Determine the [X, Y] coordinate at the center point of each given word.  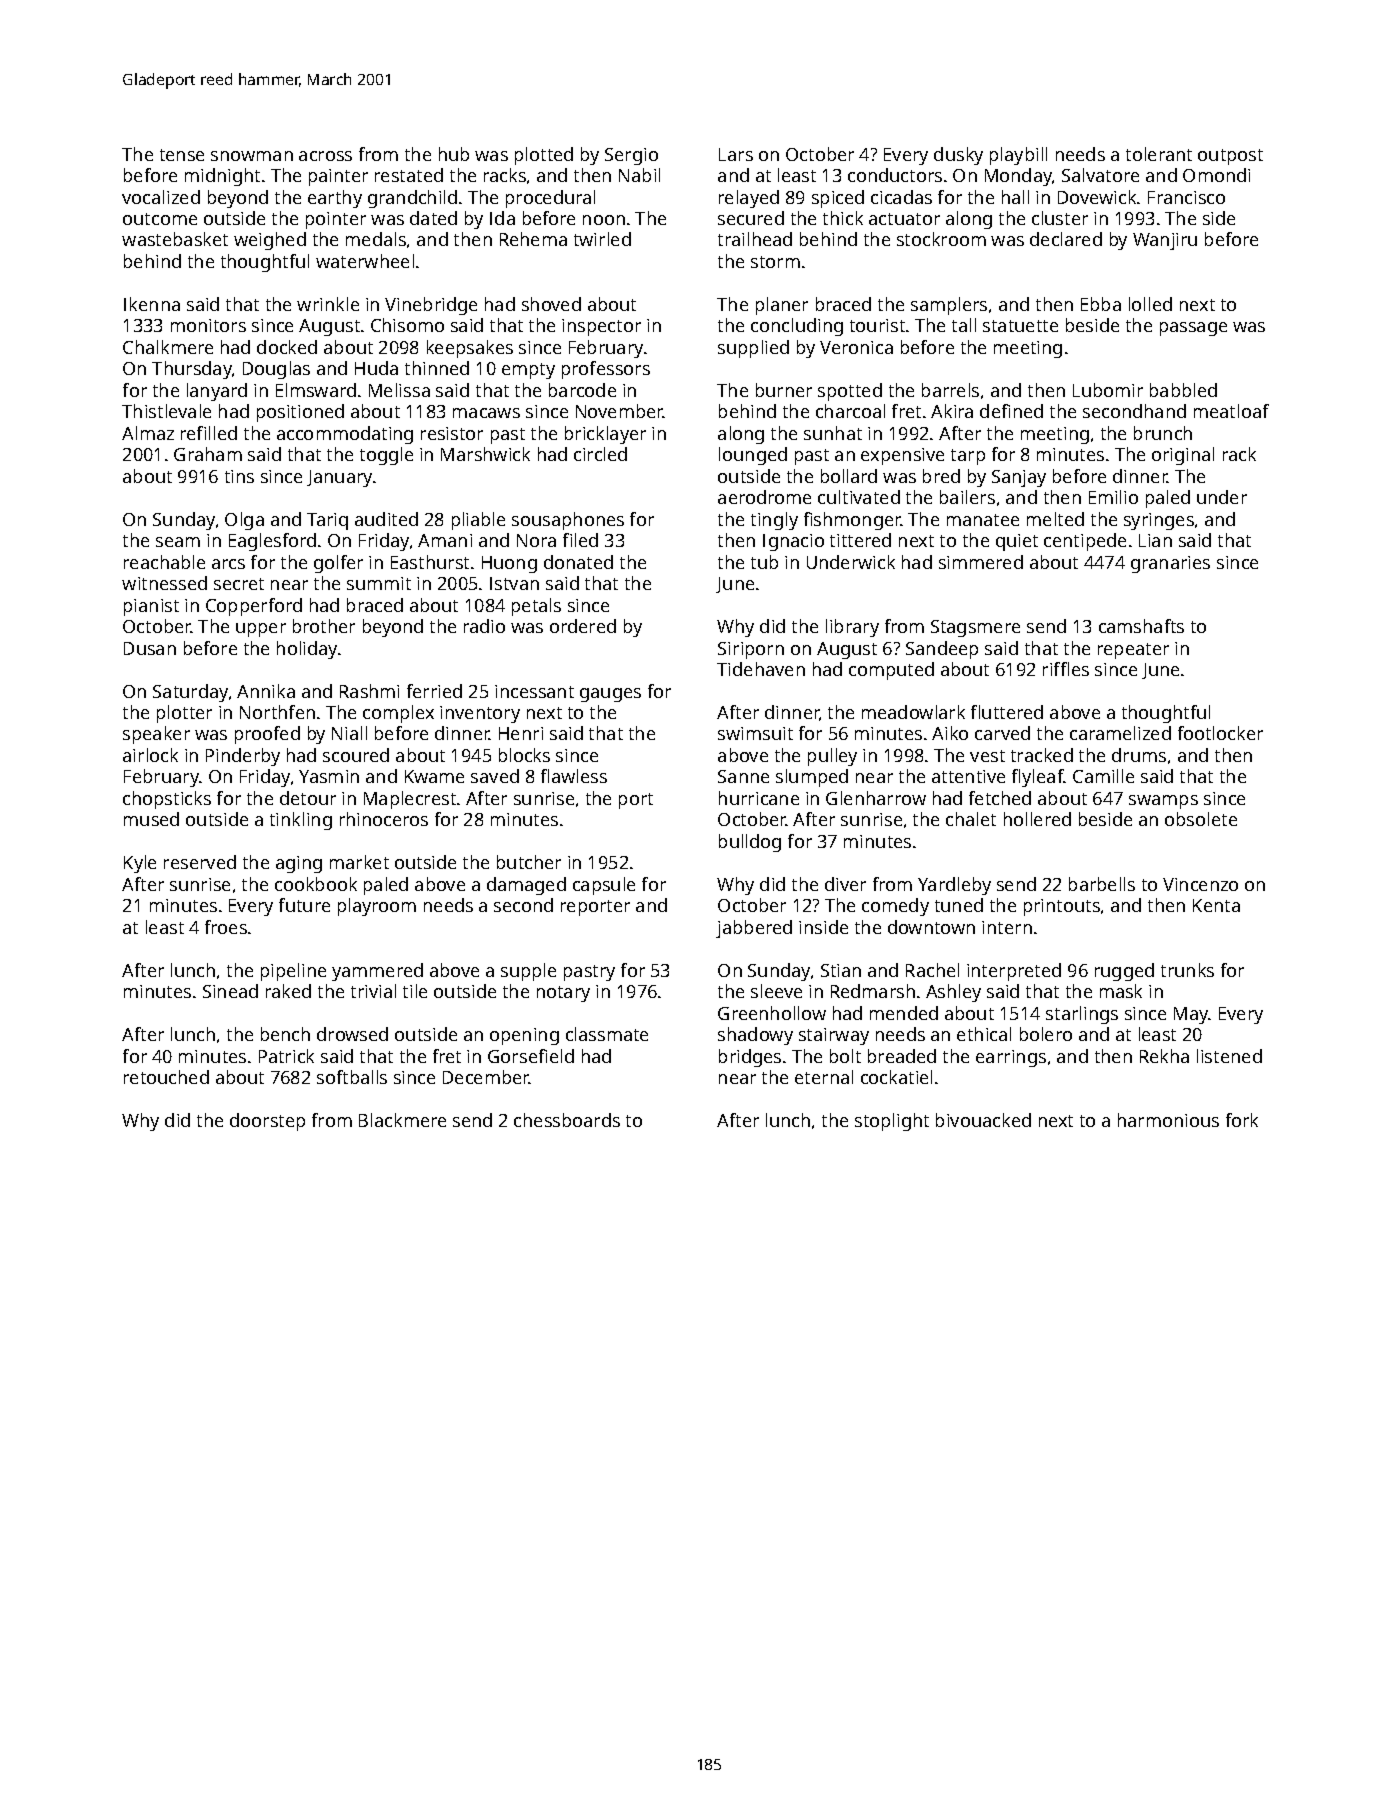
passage [1193, 329]
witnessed [164, 583]
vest [987, 756]
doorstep [267, 1122]
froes [226, 927]
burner [784, 390]
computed [891, 671]
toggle [386, 456]
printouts [1062, 907]
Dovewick [1098, 197]
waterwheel [365, 261]
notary [563, 994]
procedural [550, 199]
